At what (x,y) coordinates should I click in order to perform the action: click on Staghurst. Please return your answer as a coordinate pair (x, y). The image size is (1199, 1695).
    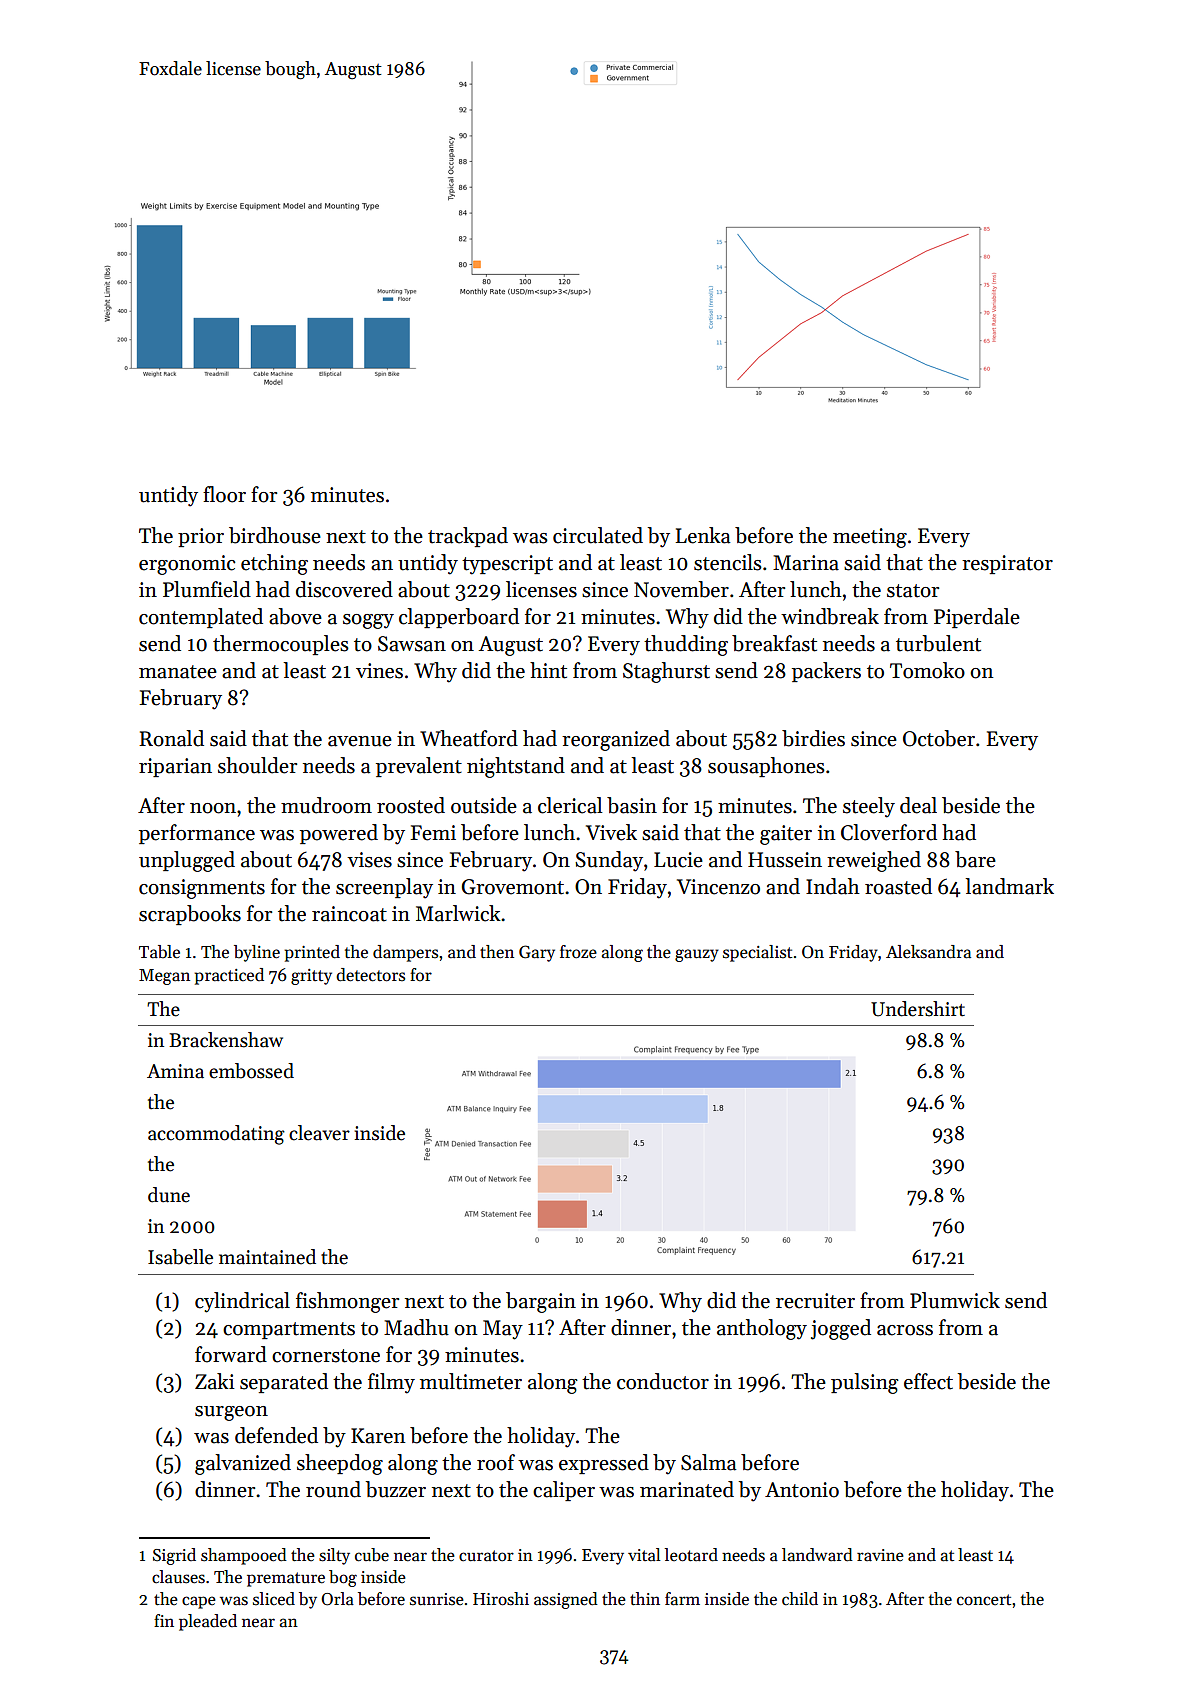
    Looking at the image, I should click on (666, 672).
